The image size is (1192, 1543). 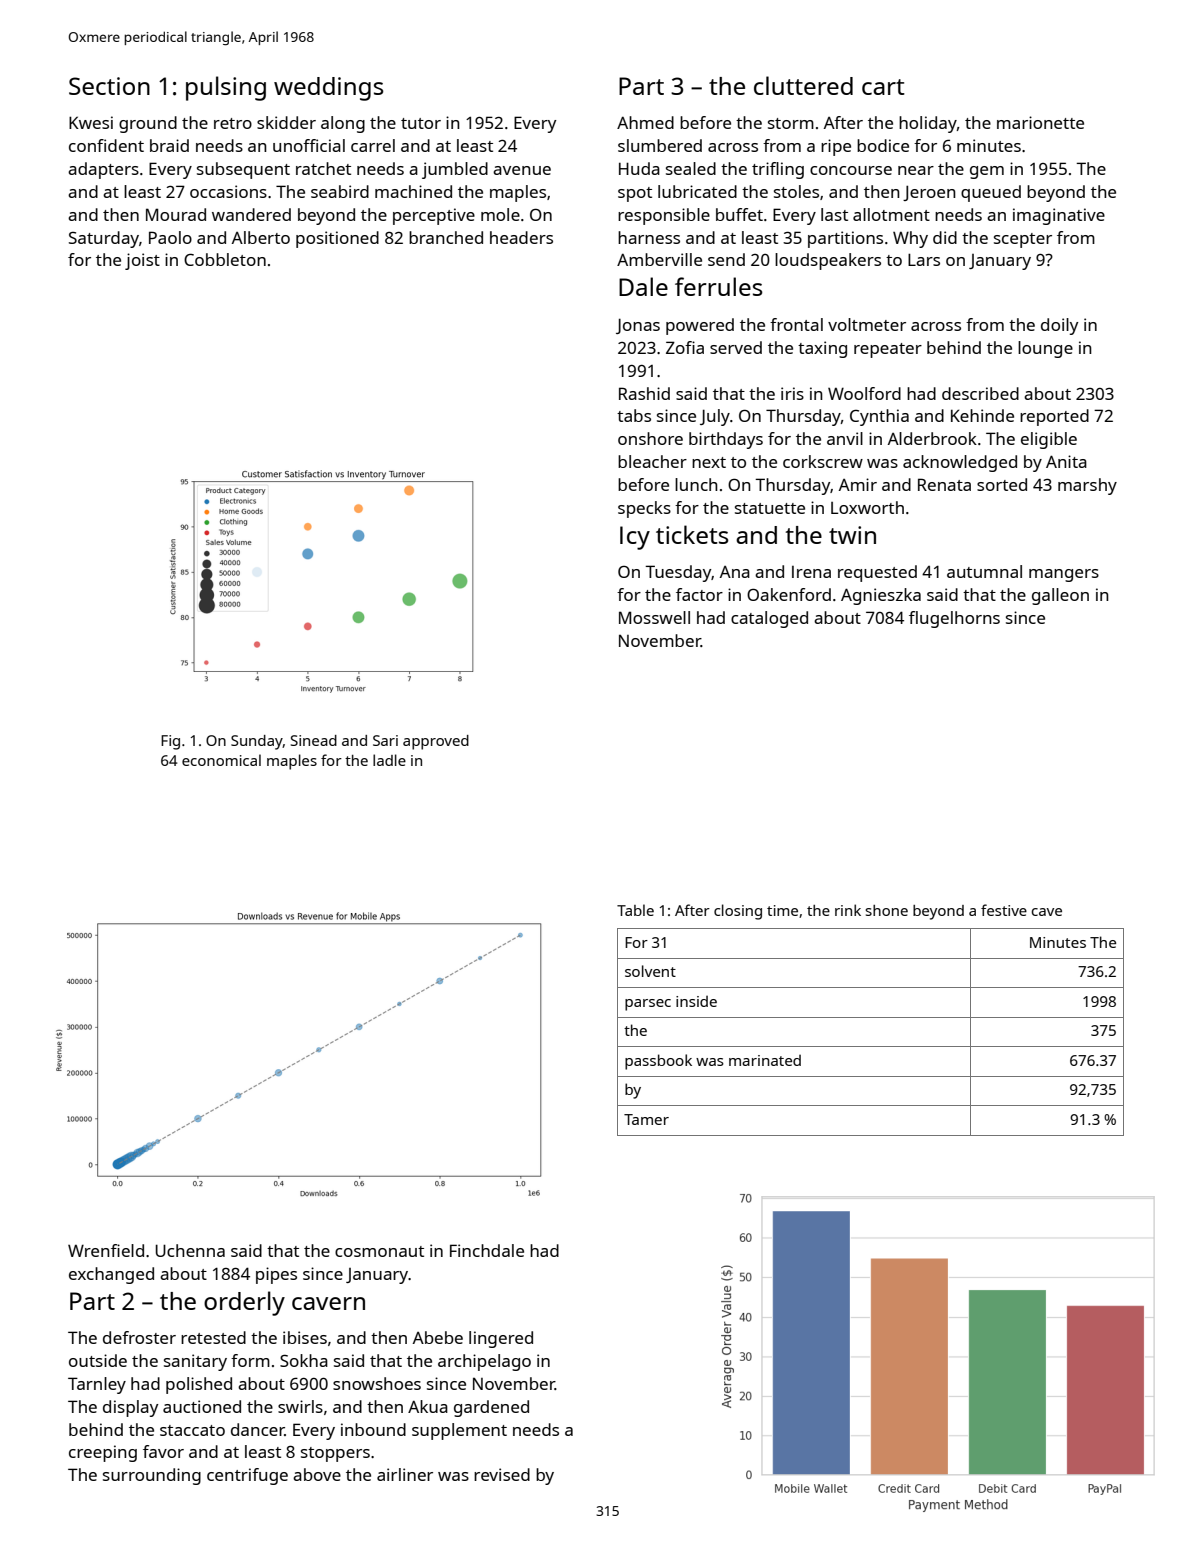 I want to click on Sari, so click(x=385, y=740).
